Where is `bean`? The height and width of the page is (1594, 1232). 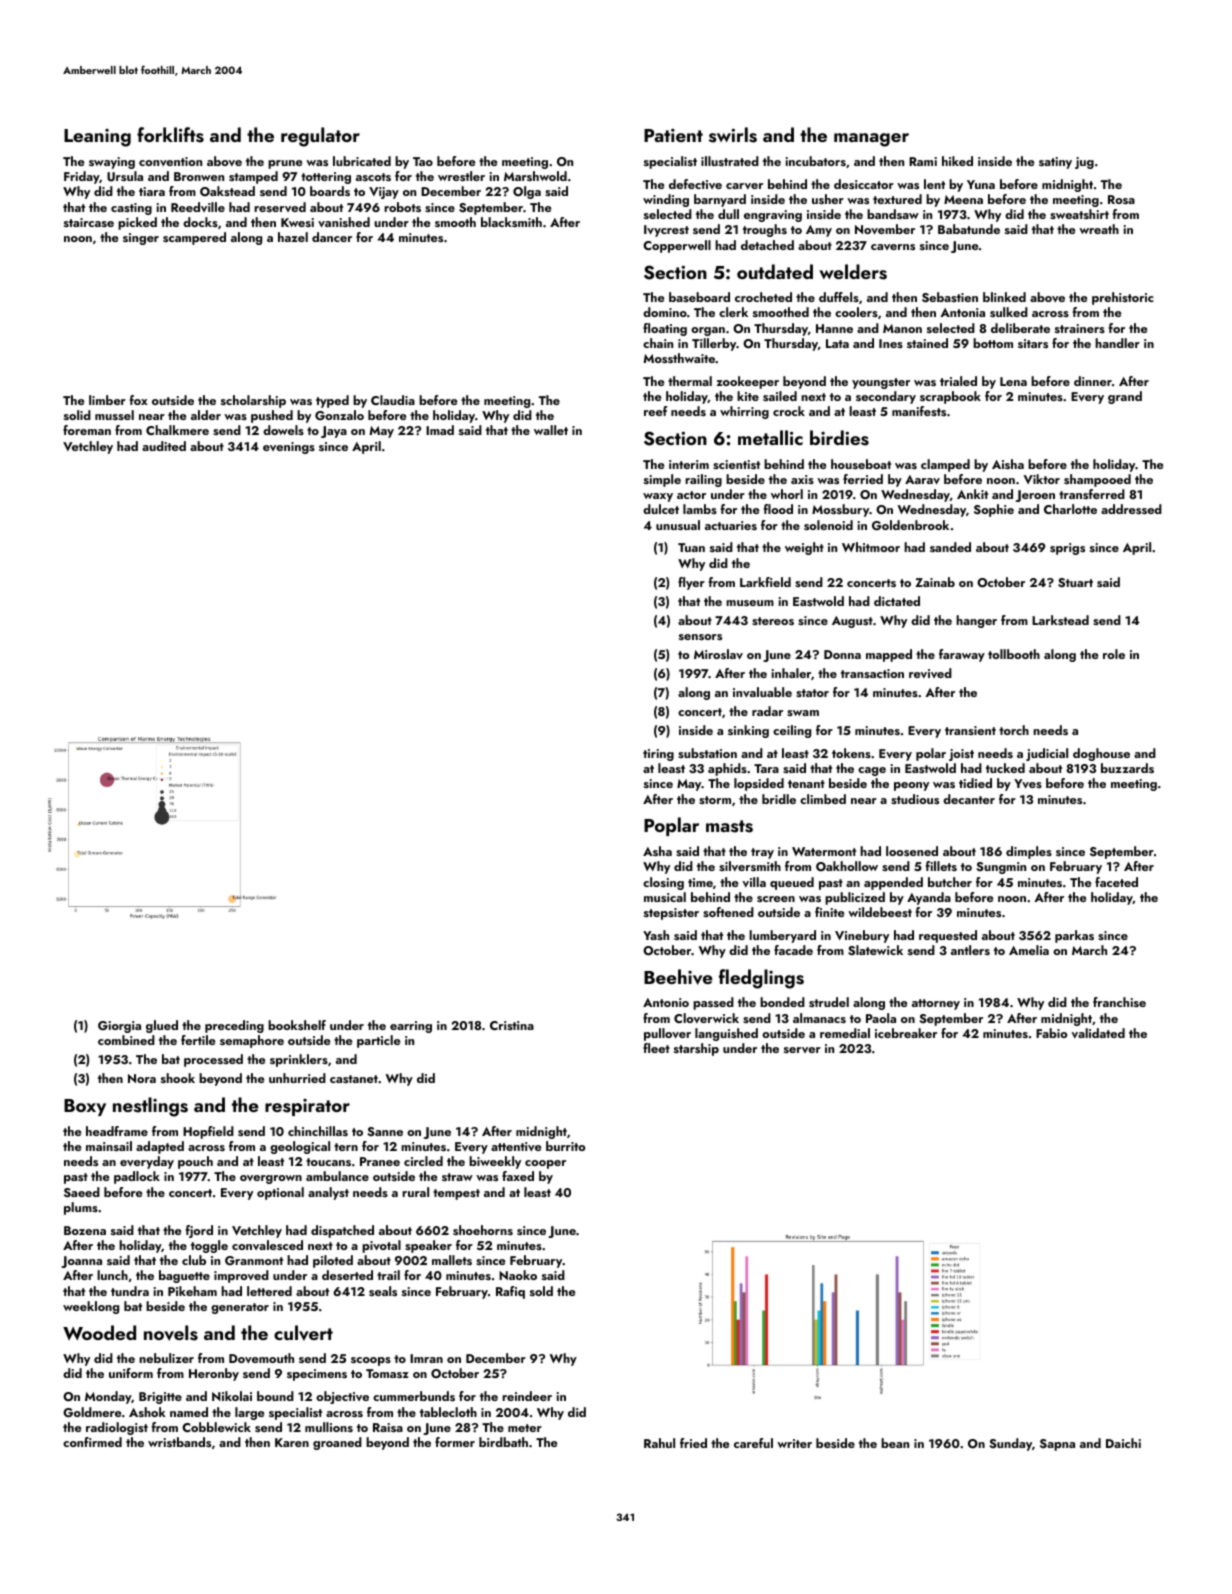 bean is located at coordinates (895, 1443).
